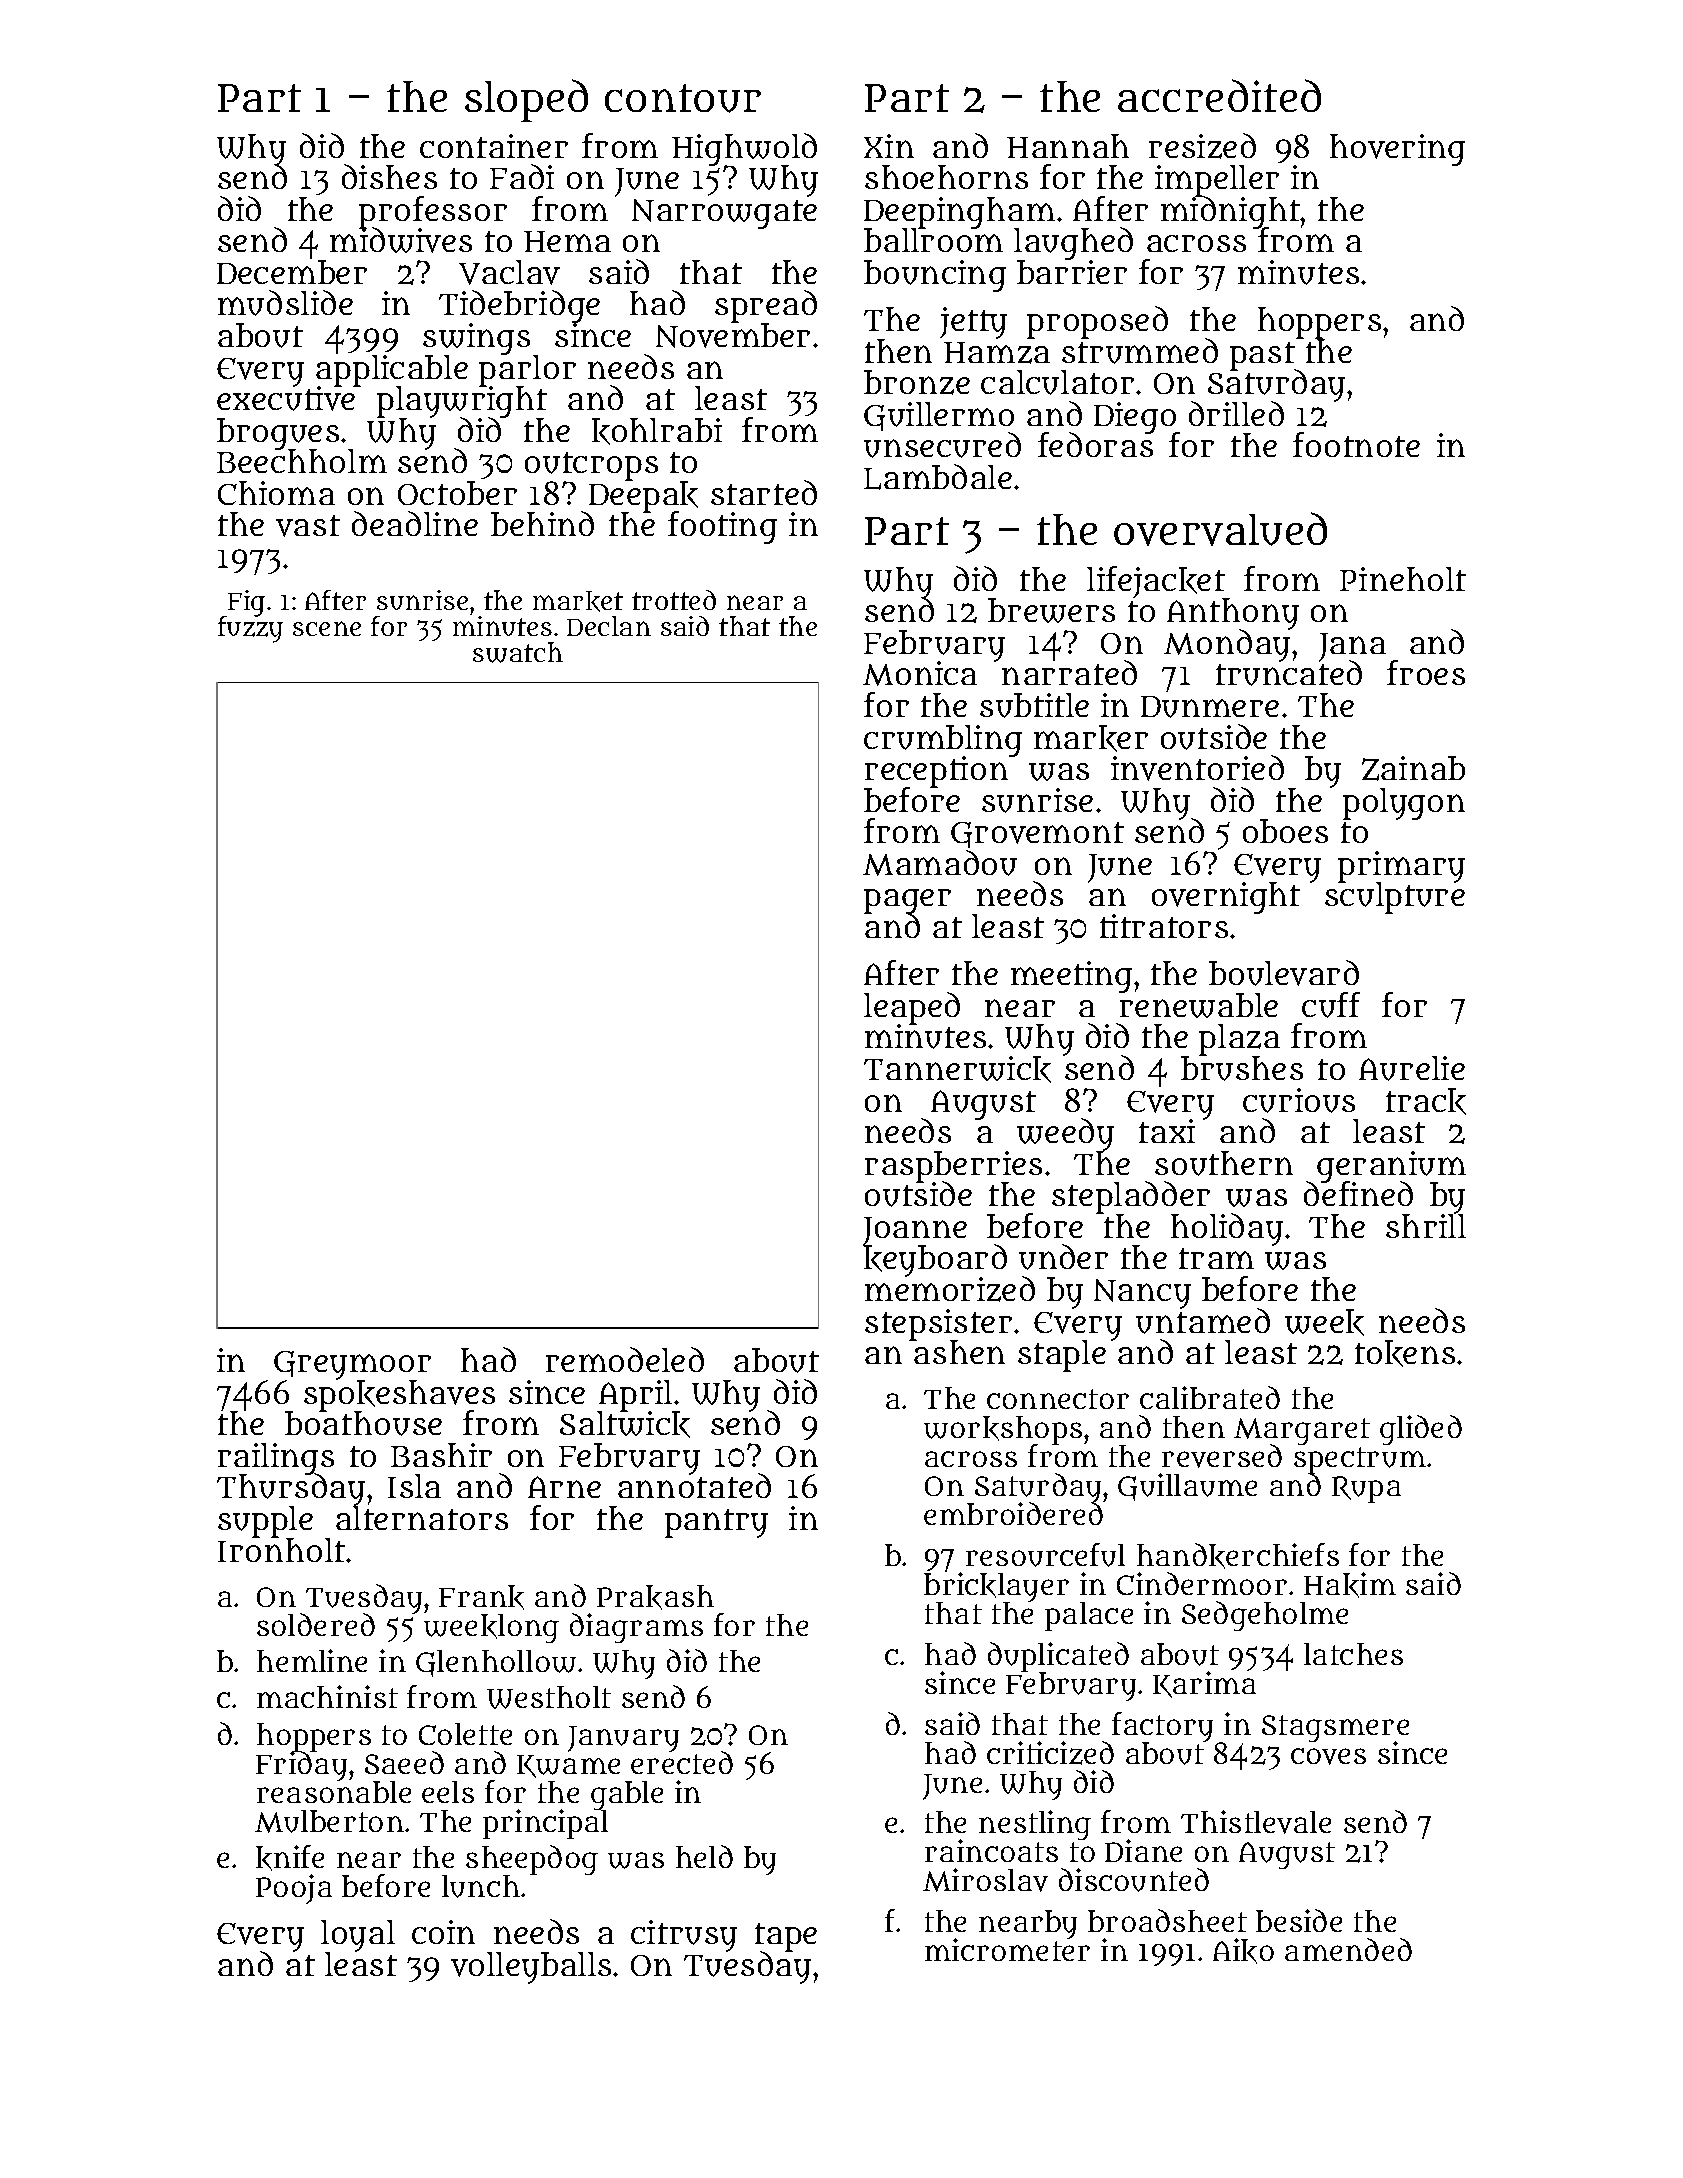  I want to click on accredited, so click(1219, 95).
